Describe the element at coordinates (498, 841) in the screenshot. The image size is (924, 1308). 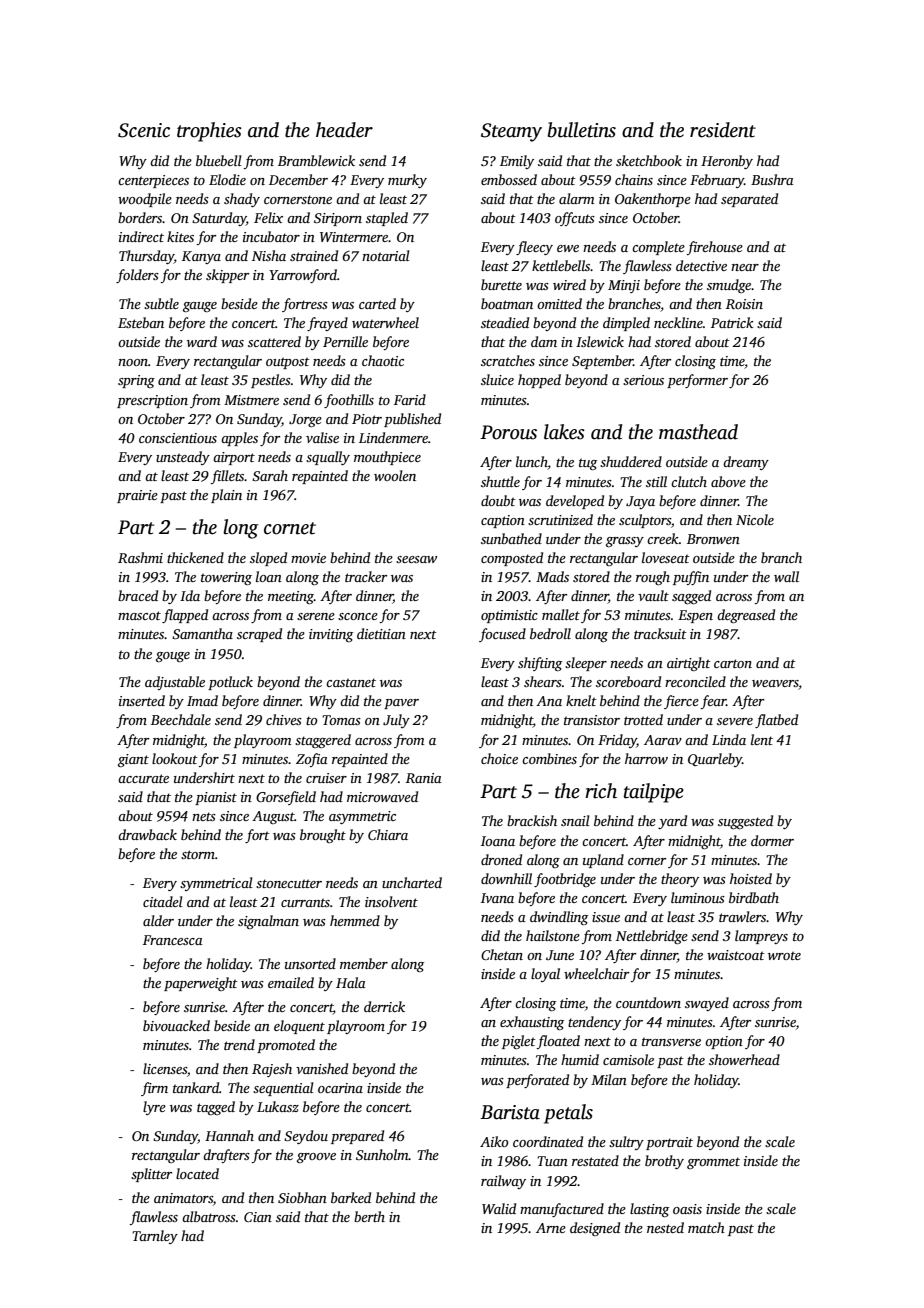
I see `Ioana` at that location.
